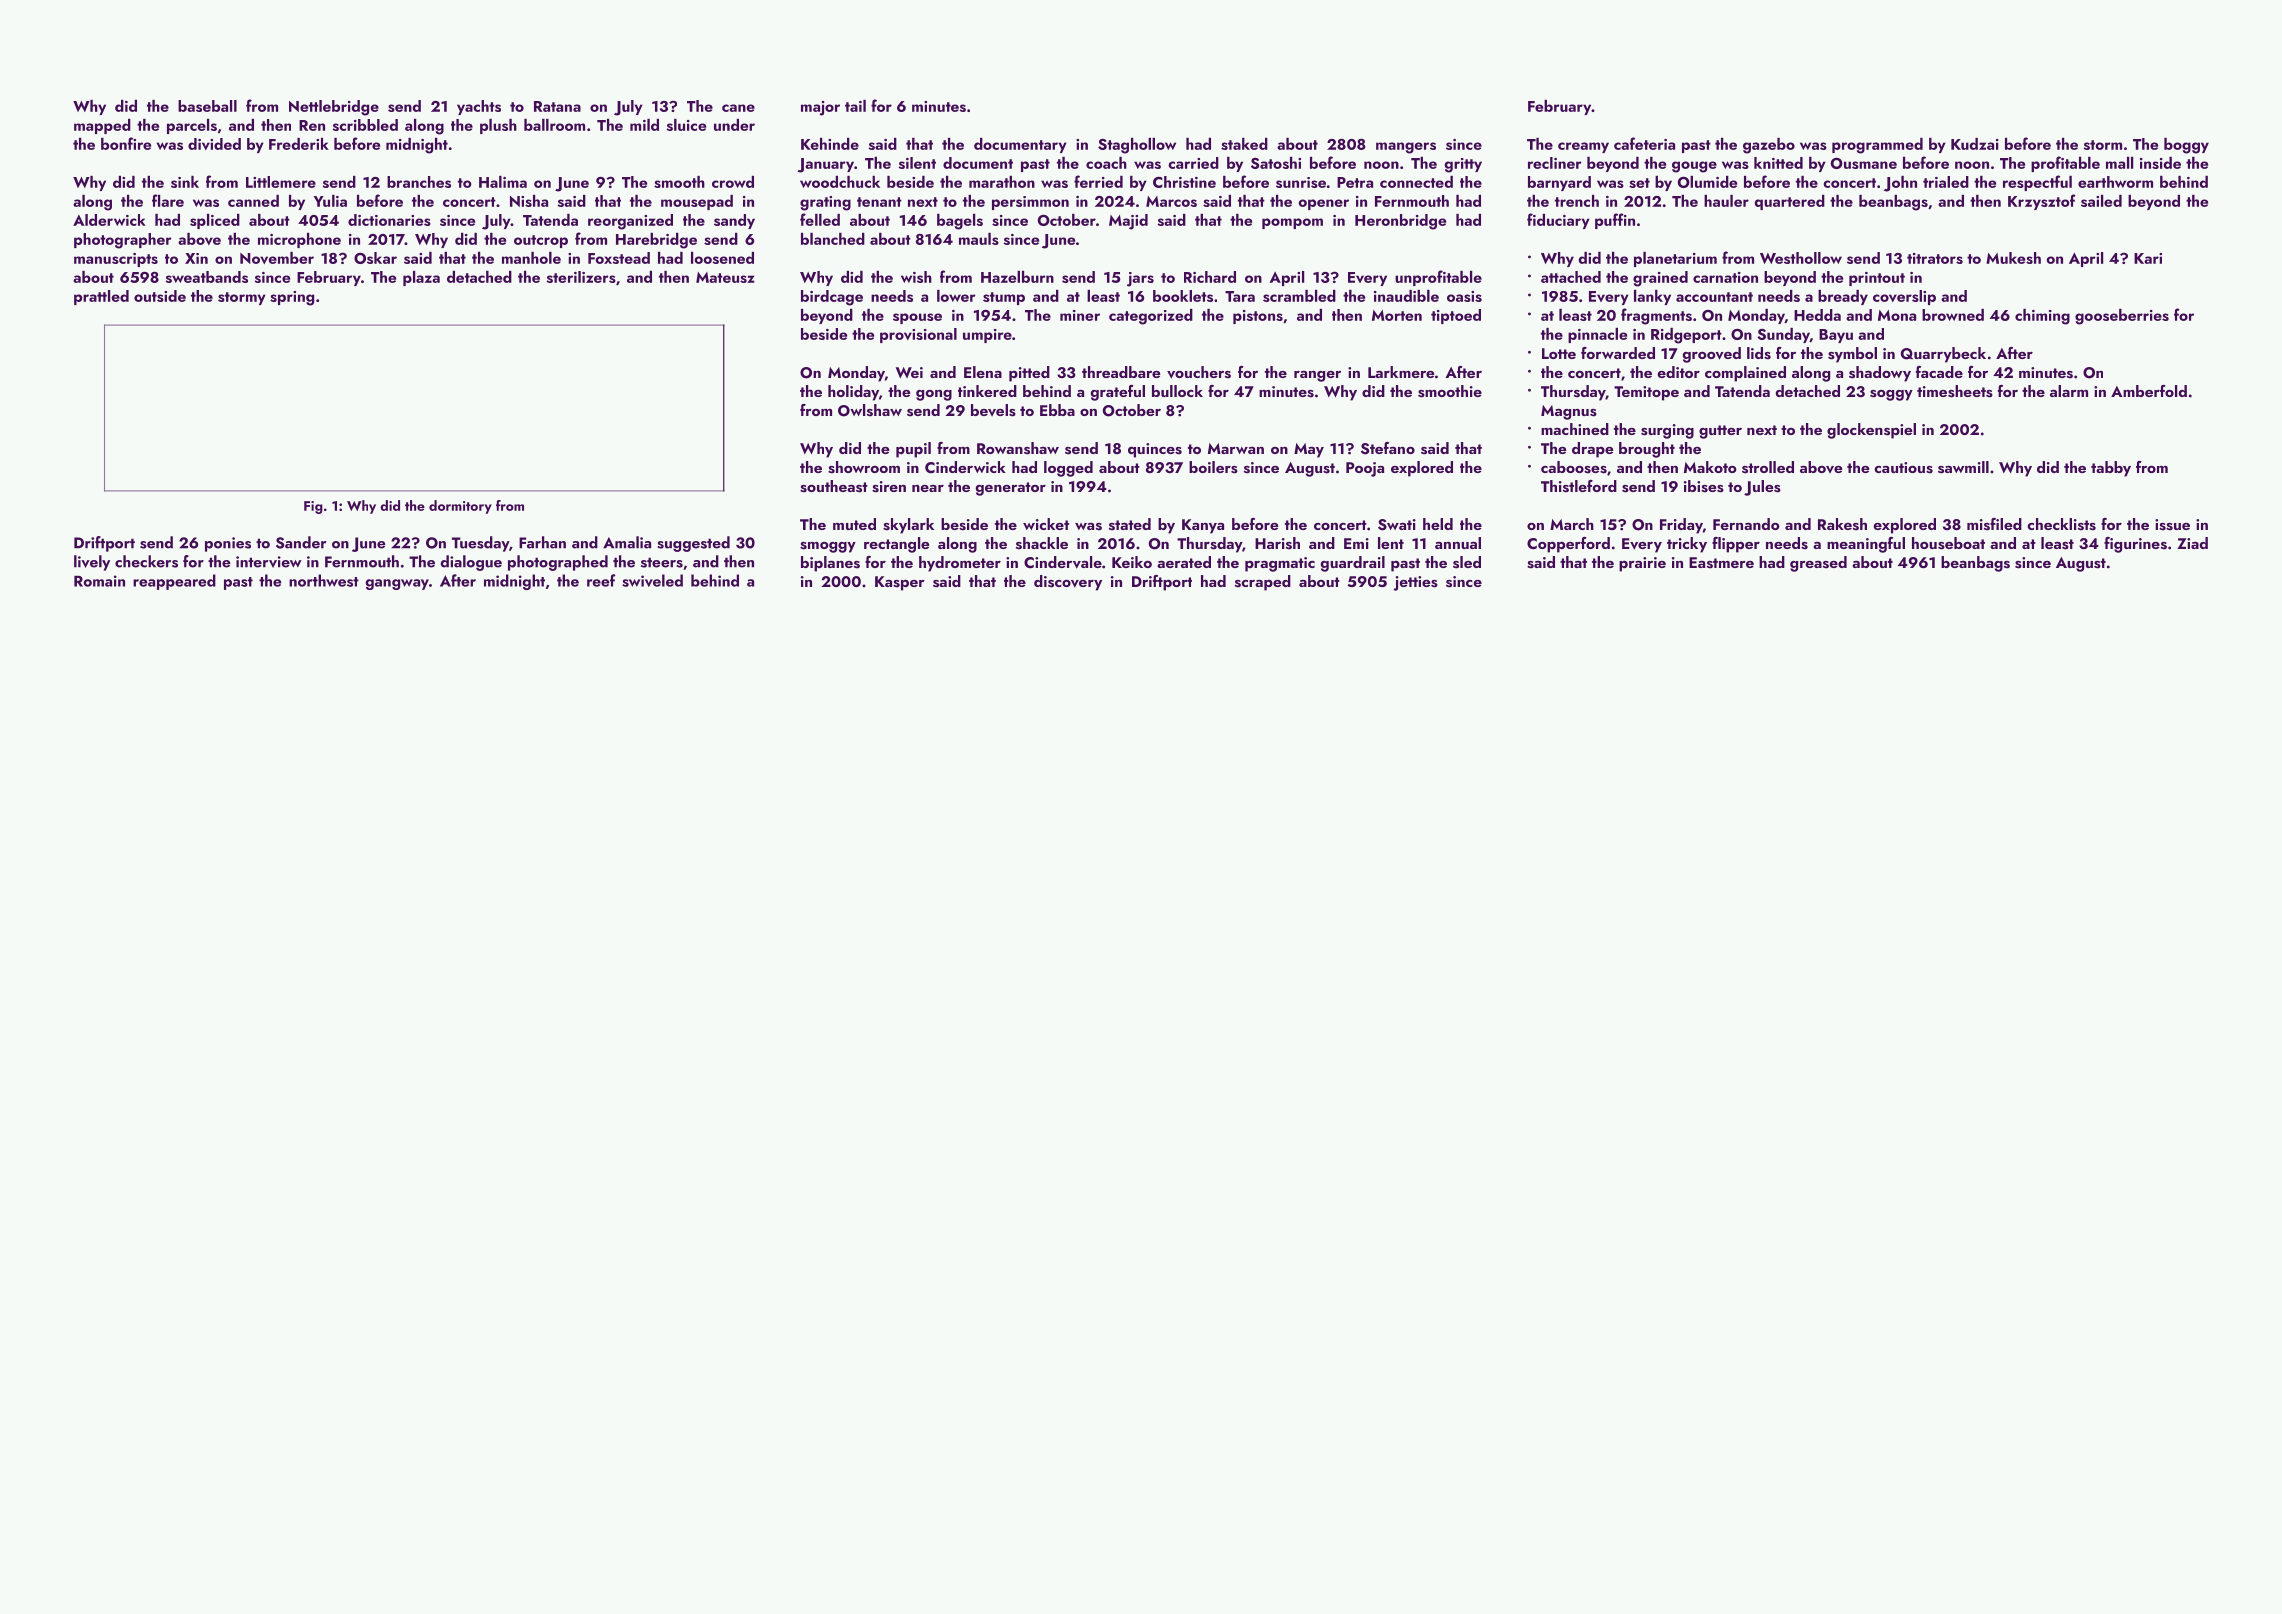  What do you see at coordinates (855, 106) in the document?
I see `tail` at bounding box center [855, 106].
